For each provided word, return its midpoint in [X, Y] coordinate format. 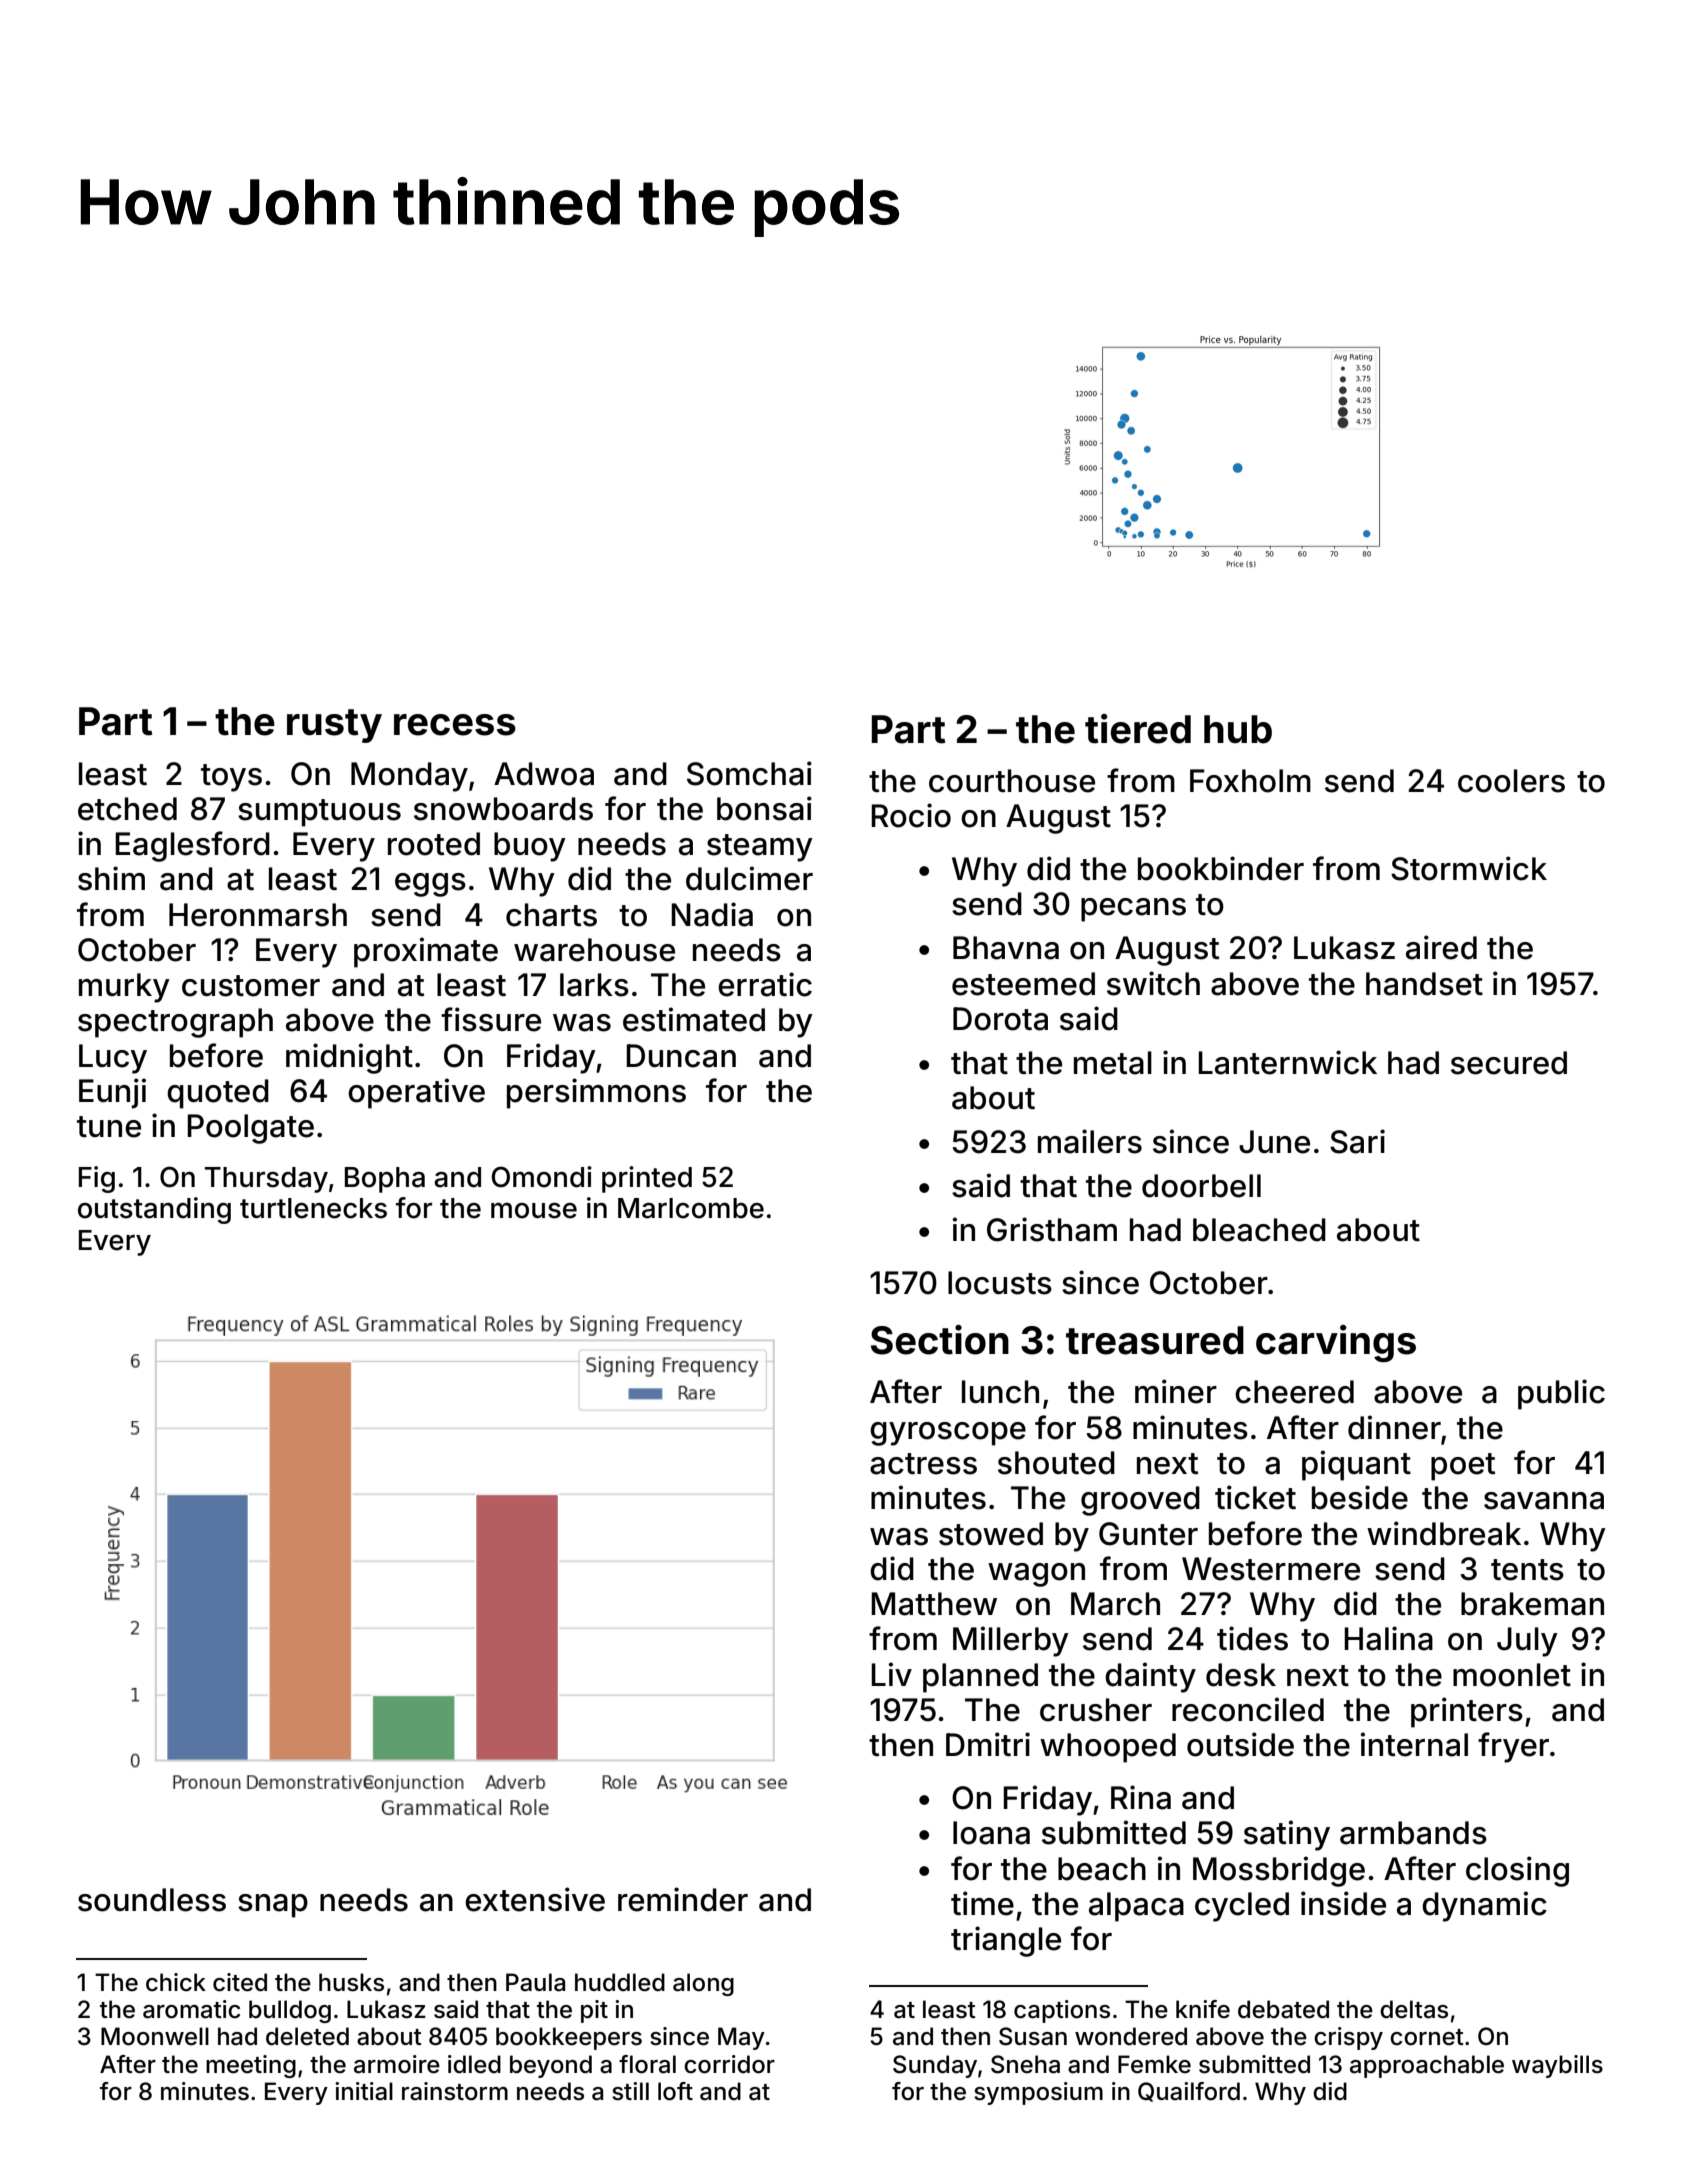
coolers [1511, 781]
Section [940, 1340]
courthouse [1012, 781]
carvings [1336, 1343]
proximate [426, 952]
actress [923, 1464]
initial [364, 2091]
